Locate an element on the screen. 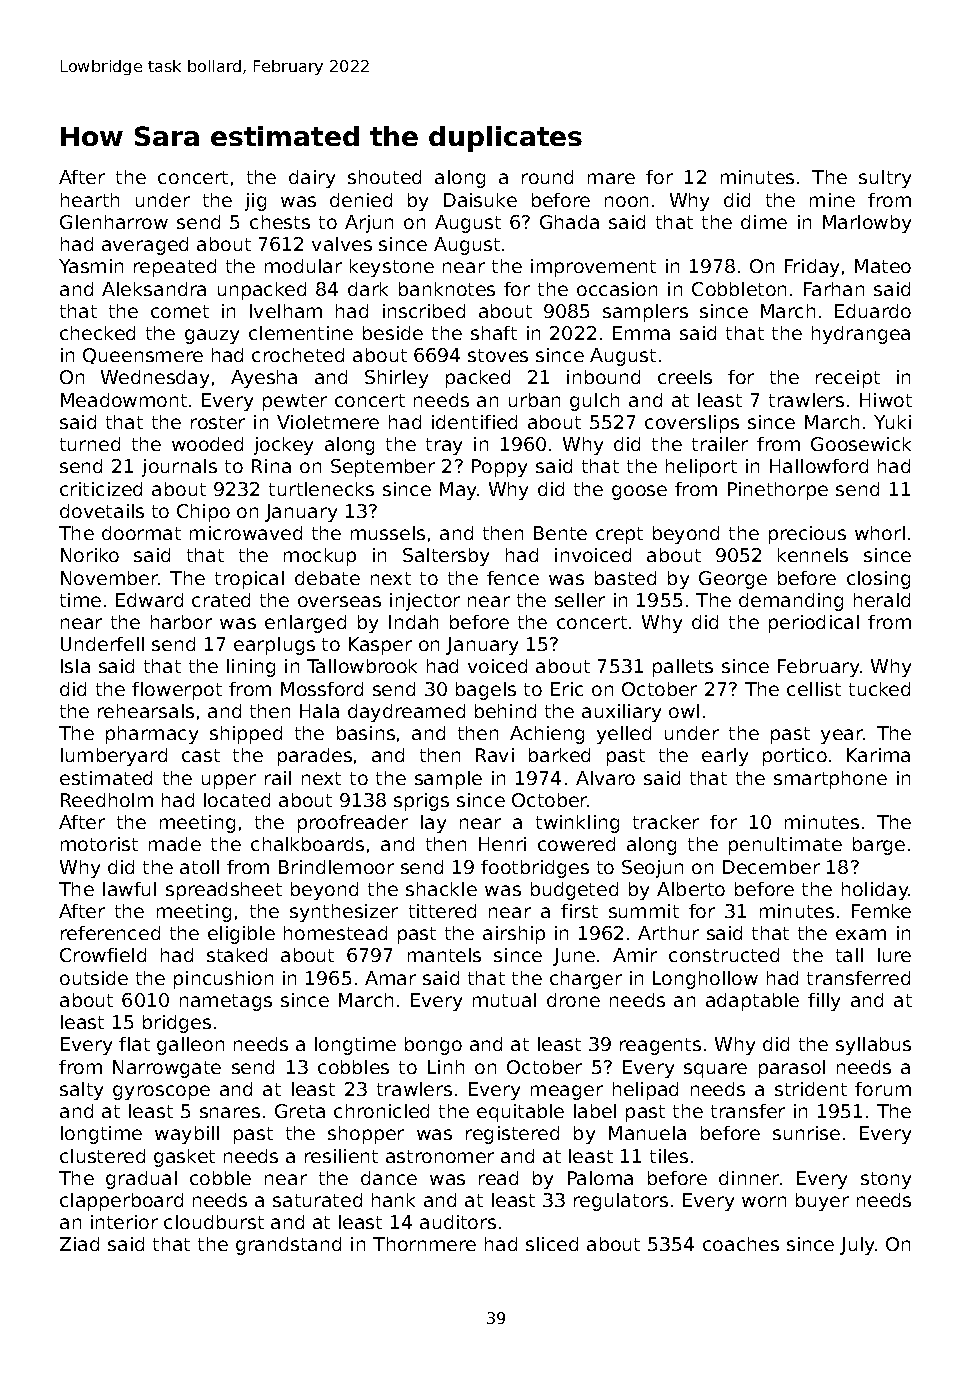 The width and height of the screenshot is (972, 1381). Shirley is located at coordinates (396, 379).
